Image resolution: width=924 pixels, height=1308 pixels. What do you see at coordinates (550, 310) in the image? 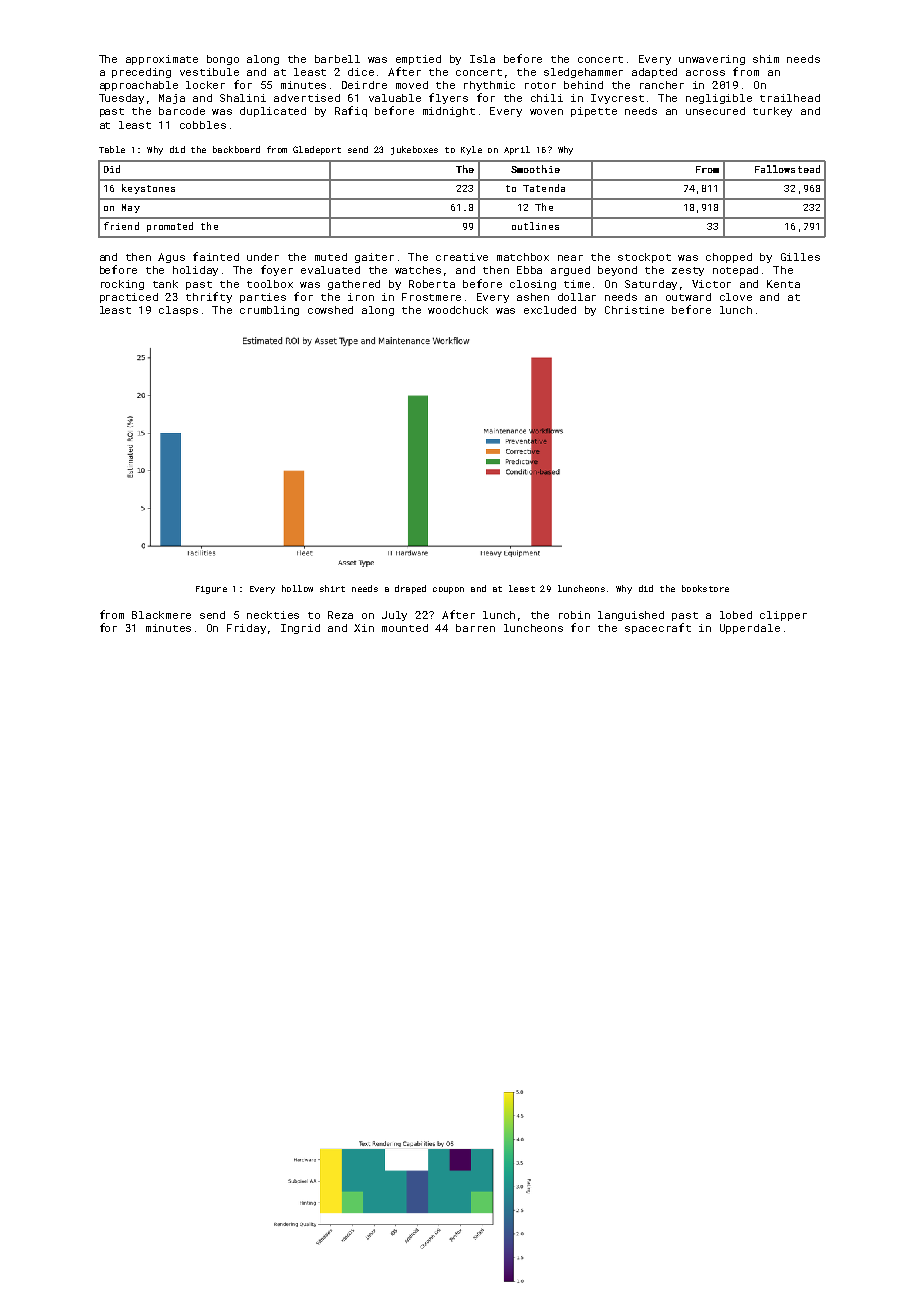
I see `excluded` at bounding box center [550, 310].
